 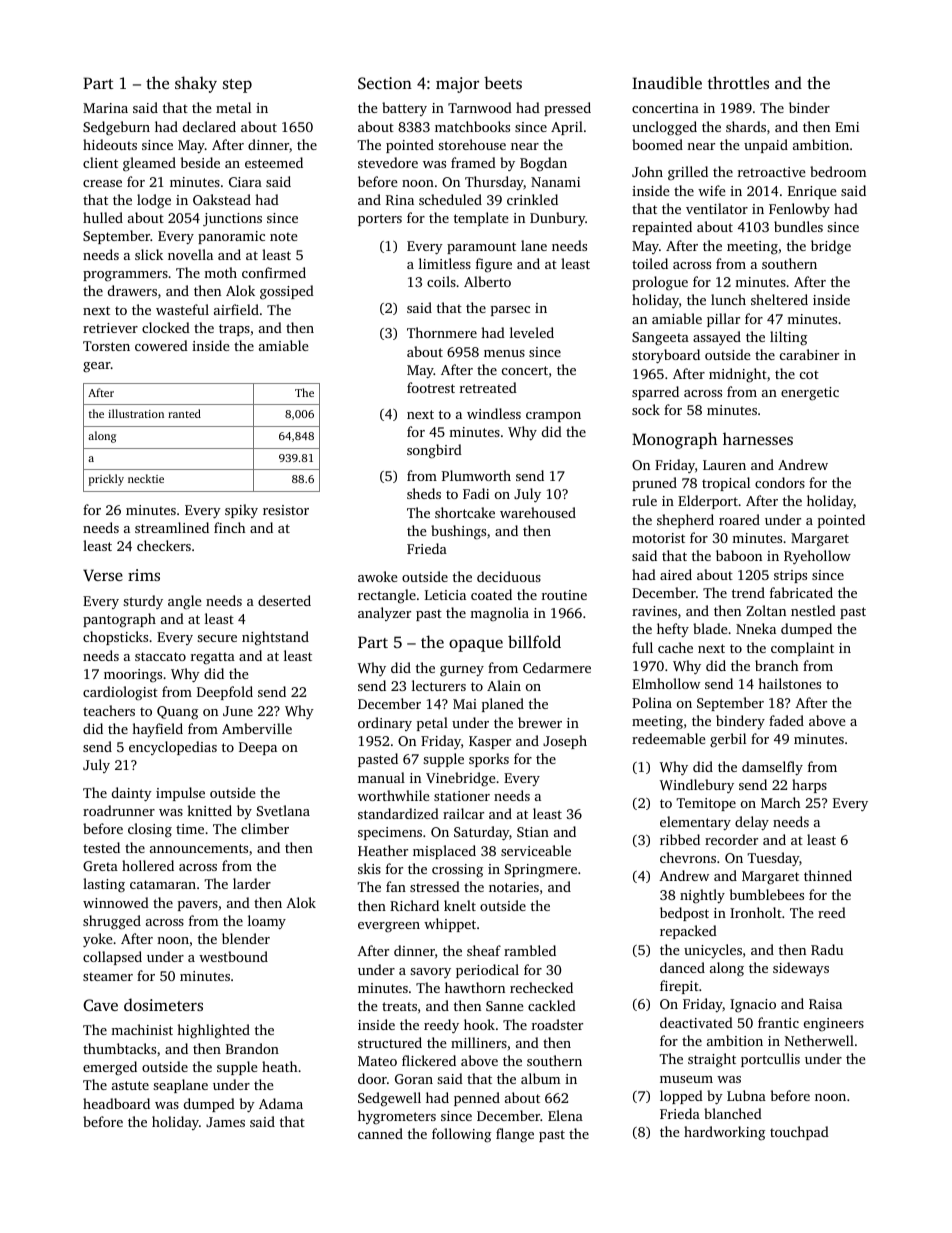 I want to click on footrest, so click(x=431, y=387).
